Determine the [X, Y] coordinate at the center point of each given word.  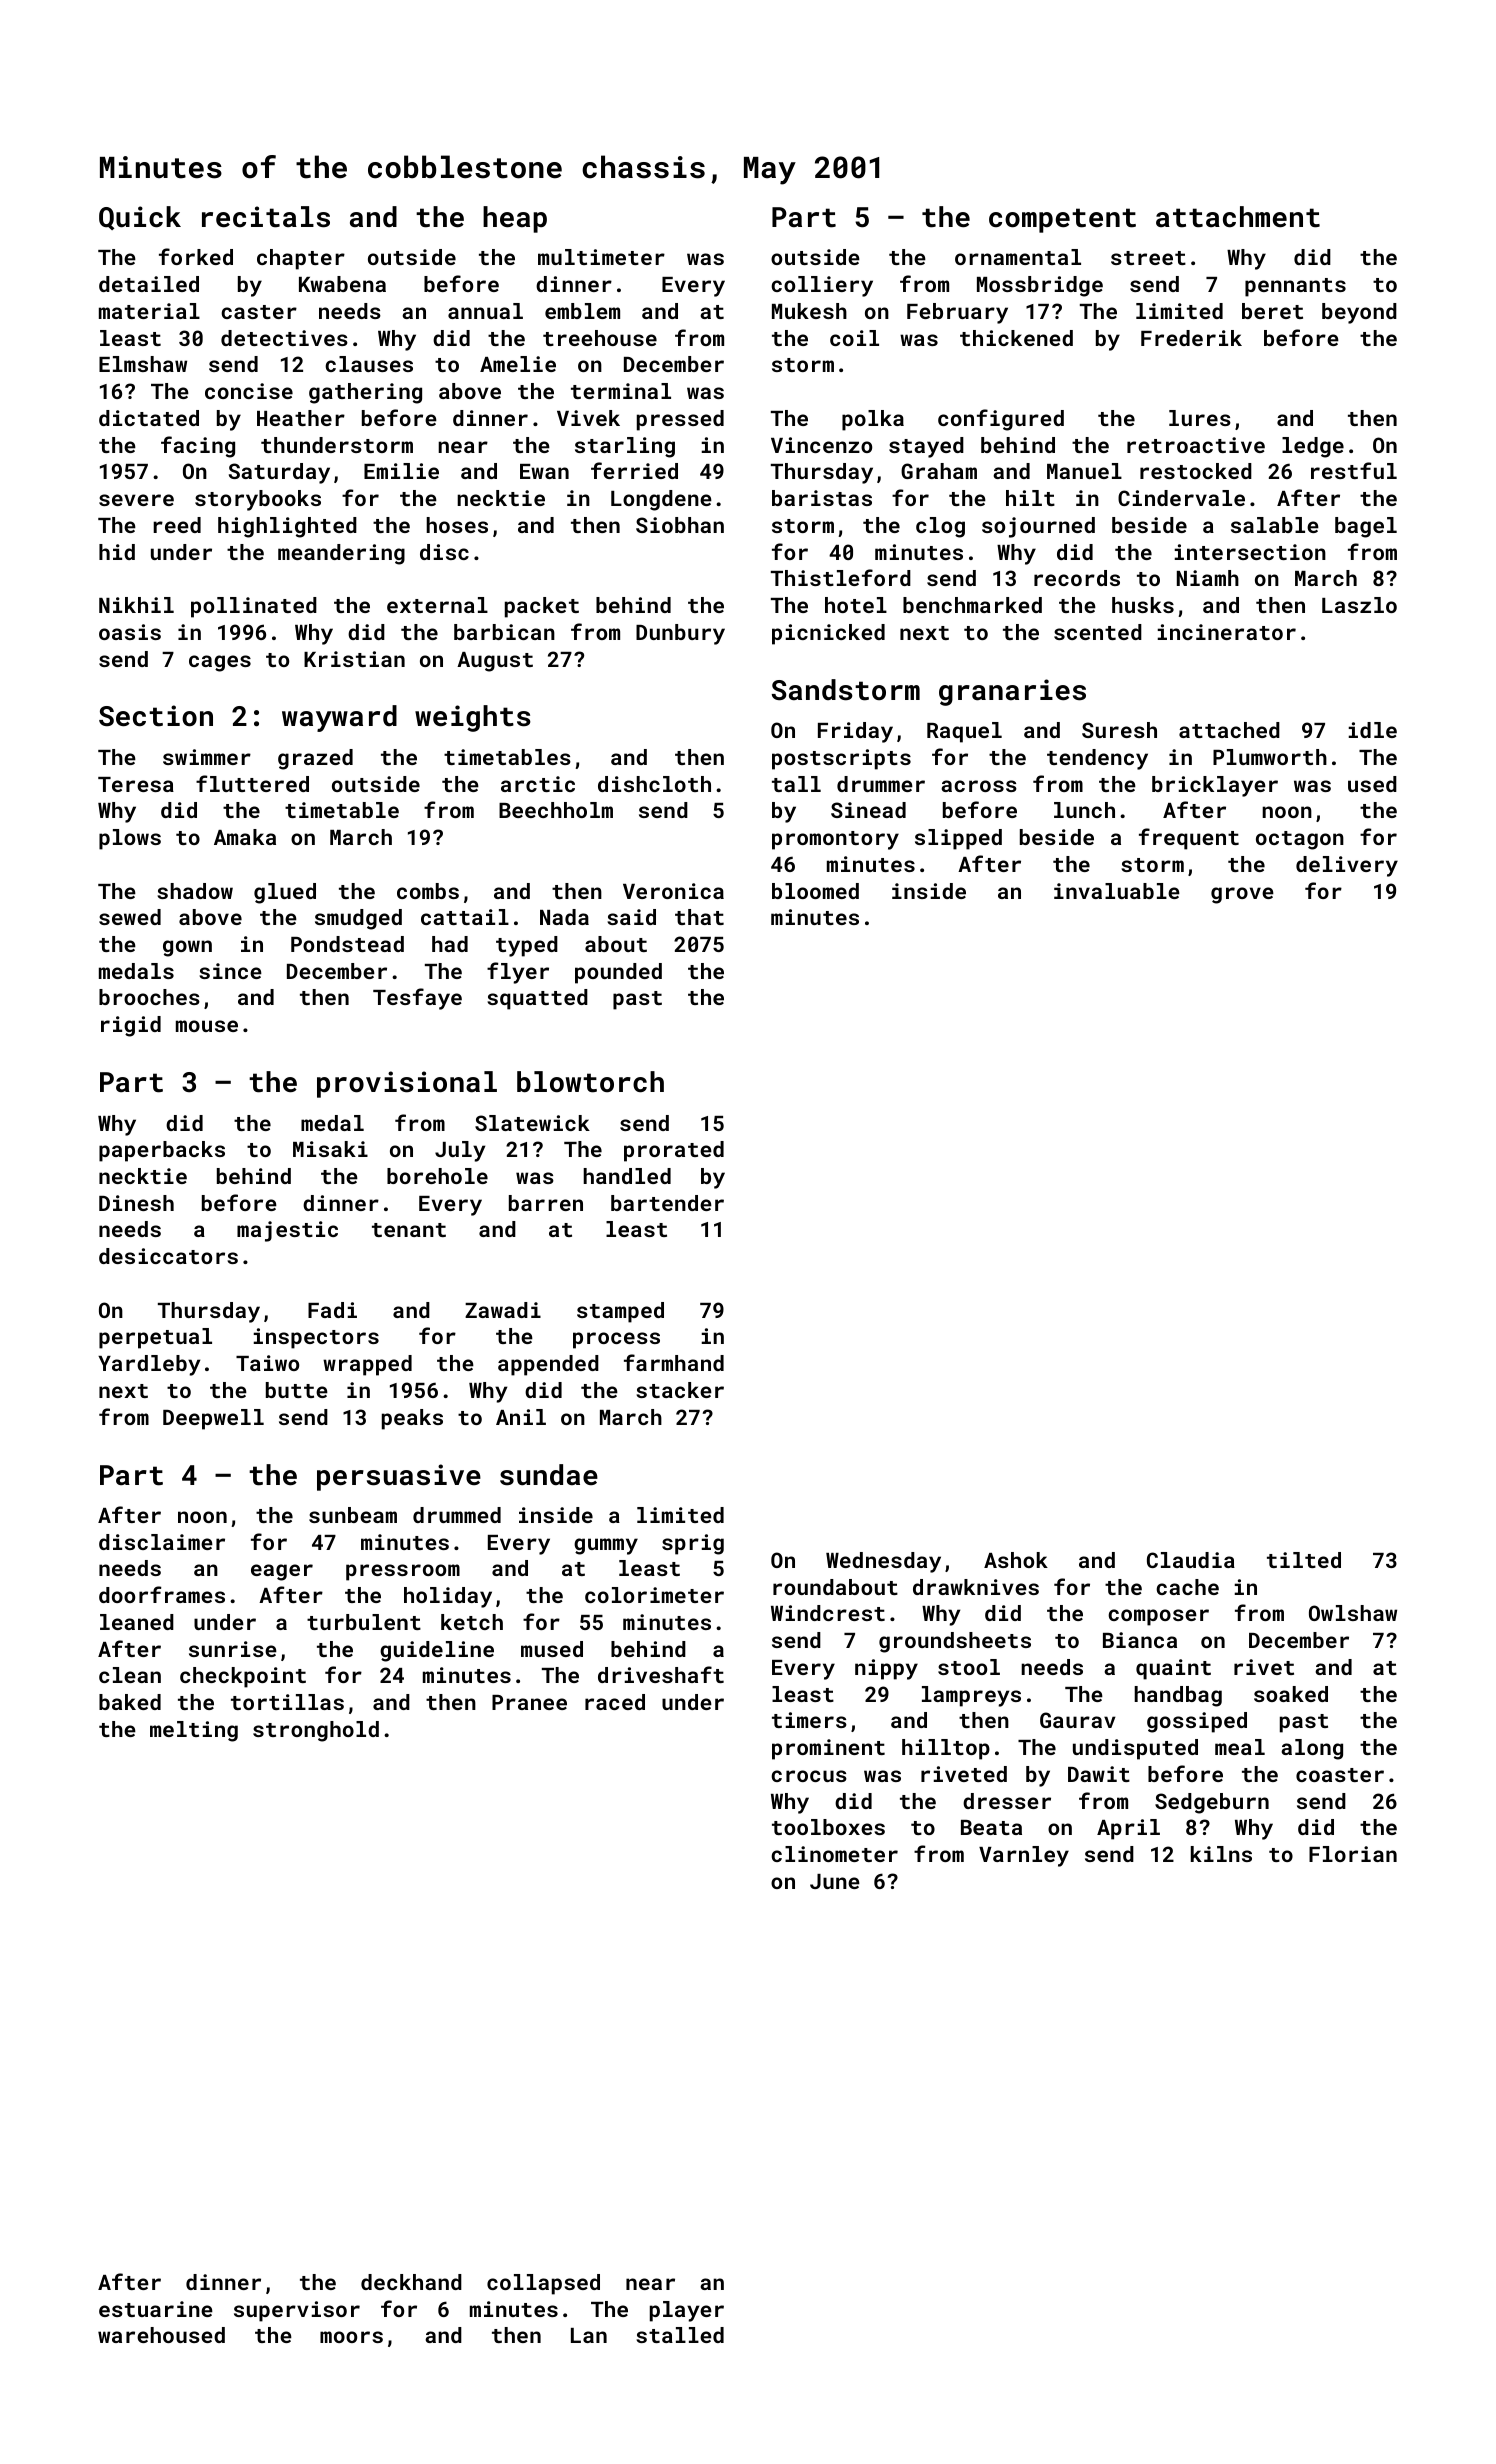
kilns [1221, 1854]
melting [194, 1731]
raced [615, 1702]
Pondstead [347, 944]
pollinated [254, 607]
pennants [1295, 287]
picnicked [828, 634]
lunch [1084, 810]
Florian [1353, 1854]
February [957, 313]
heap [515, 219]
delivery [1347, 866]
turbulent [364, 1622]
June [835, 1881]
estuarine [156, 2309]
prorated [674, 1151]
